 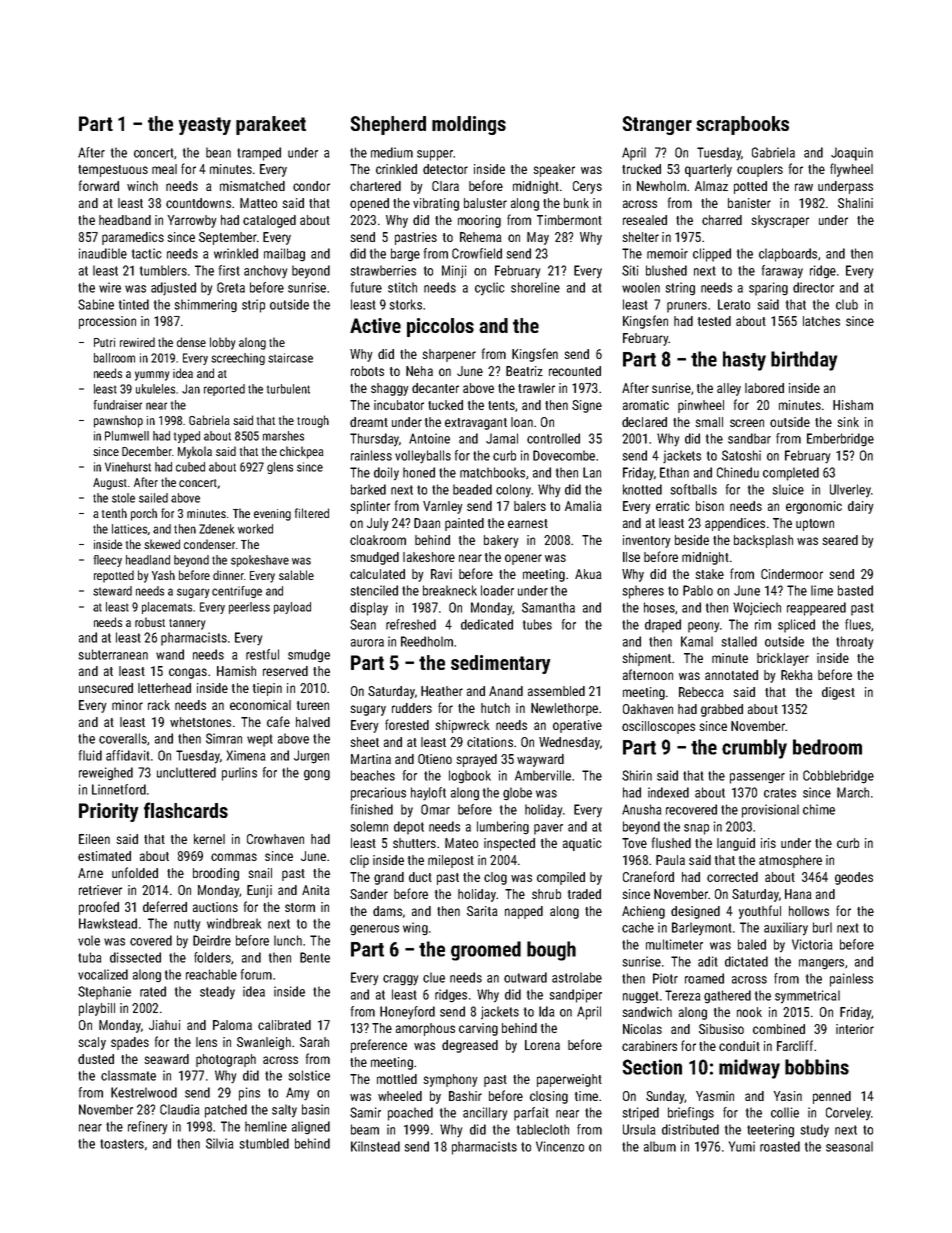 I want to click on lattices, so click(x=130, y=529).
